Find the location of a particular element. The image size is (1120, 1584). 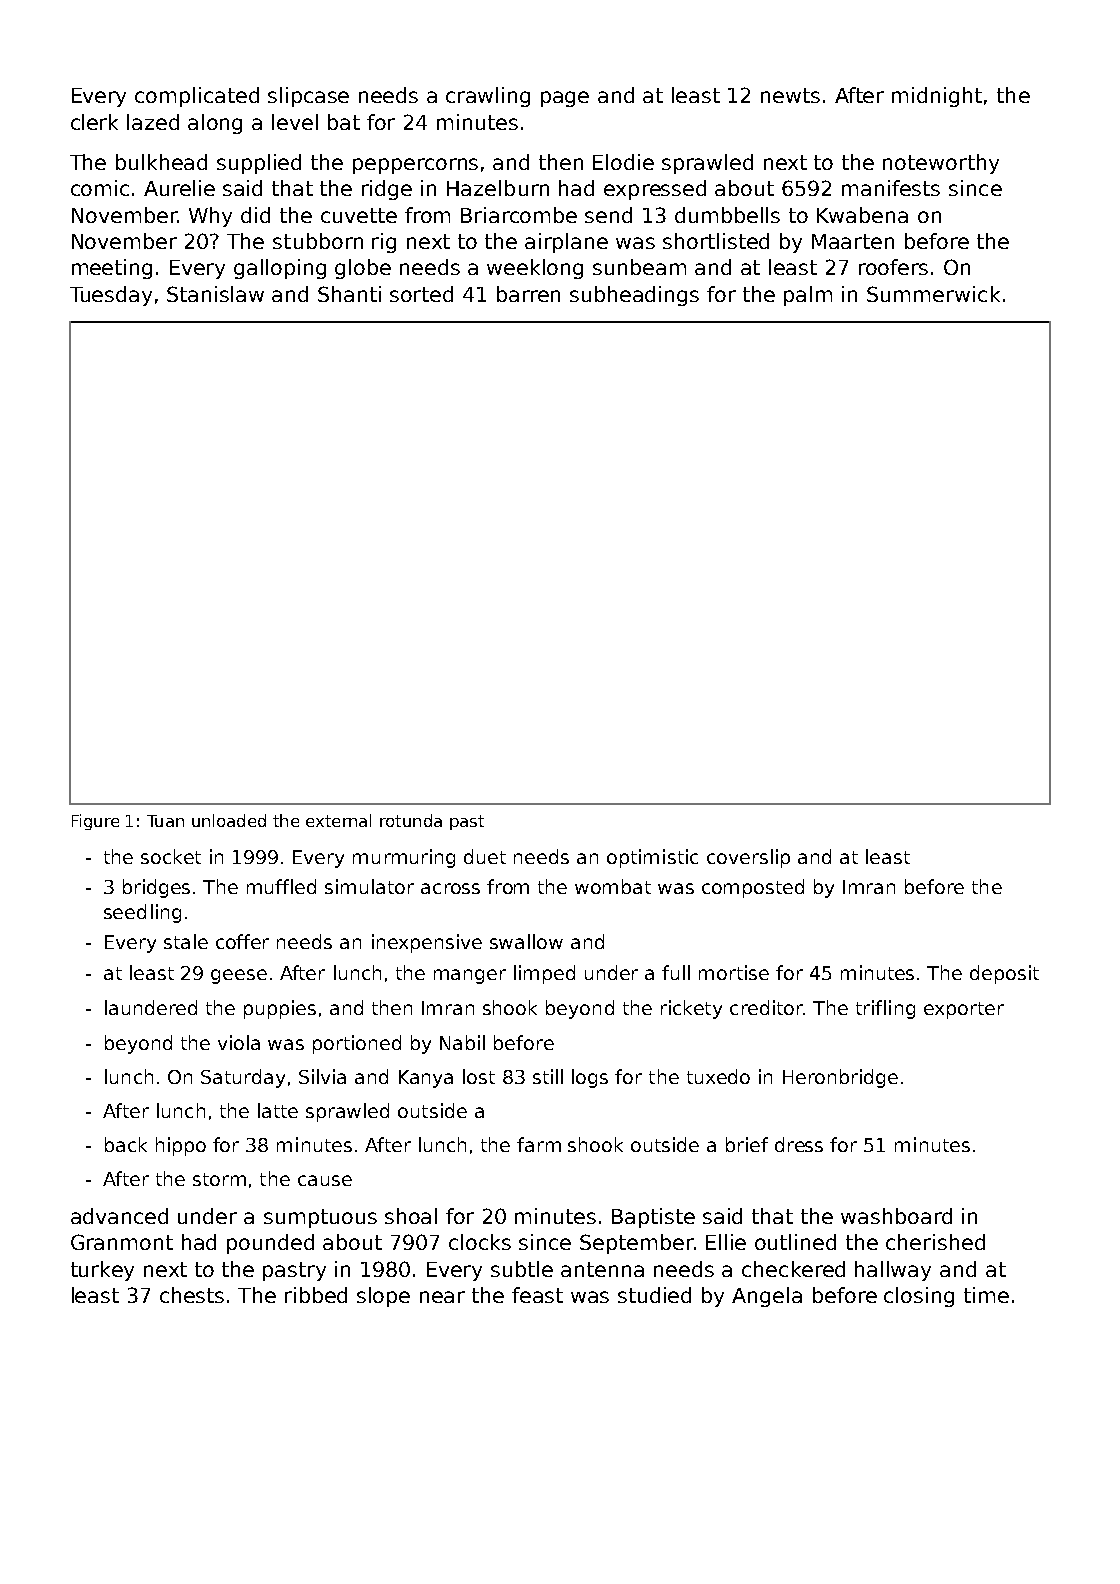

newts is located at coordinates (790, 95).
